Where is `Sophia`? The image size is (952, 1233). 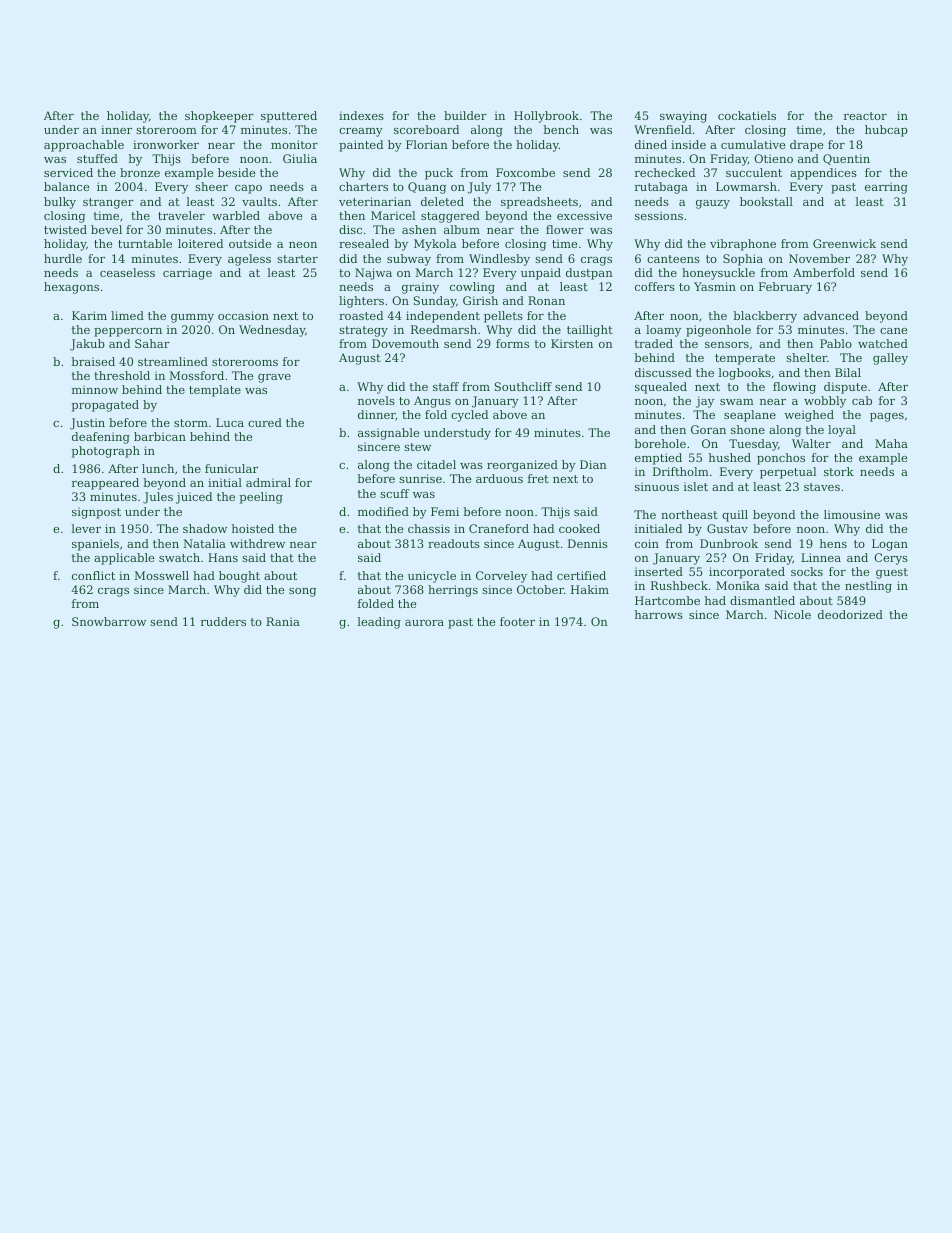
Sophia is located at coordinates (743, 260).
